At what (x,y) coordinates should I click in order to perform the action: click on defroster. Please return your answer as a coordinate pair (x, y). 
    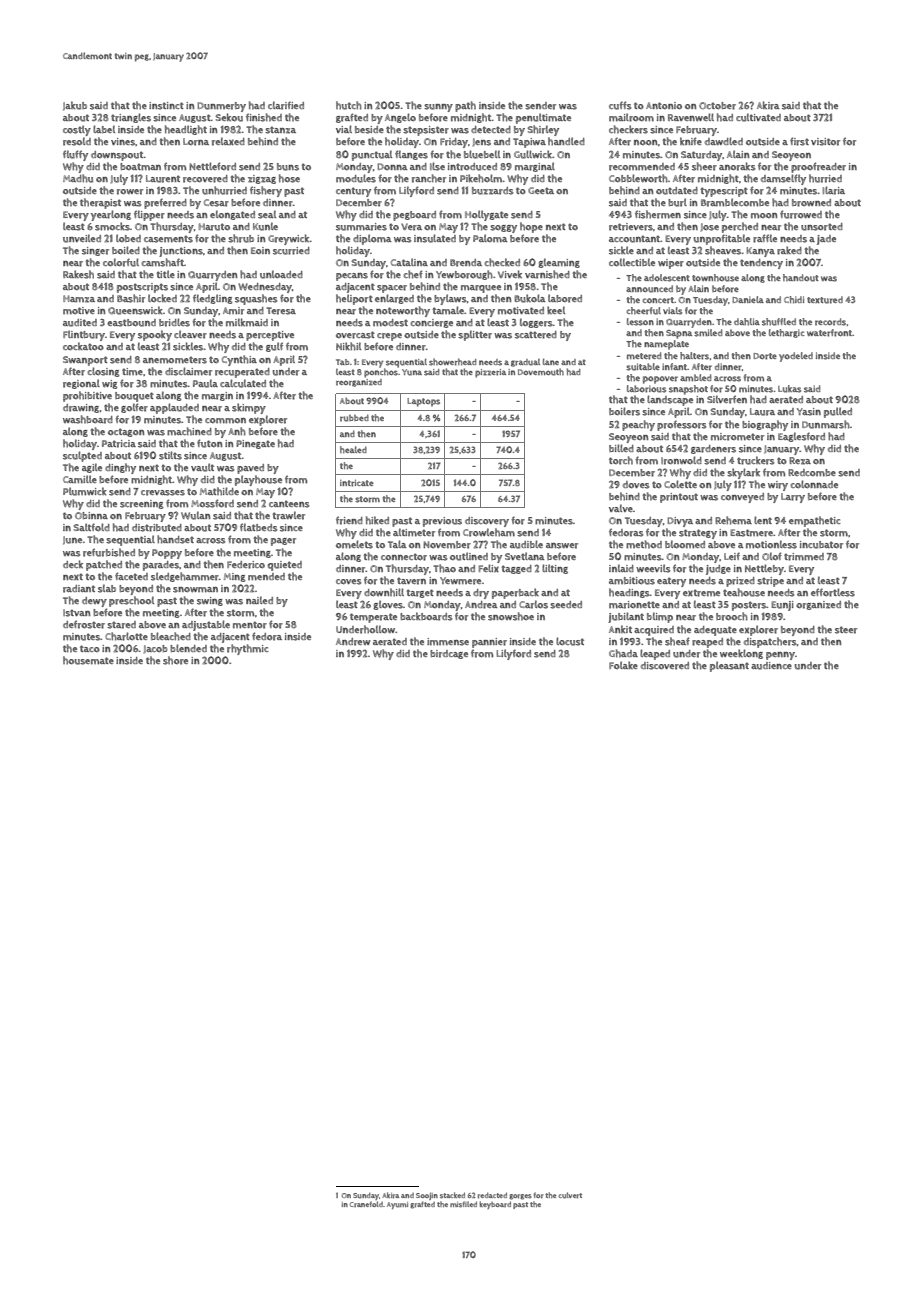
    Looking at the image, I should click on (84, 624).
